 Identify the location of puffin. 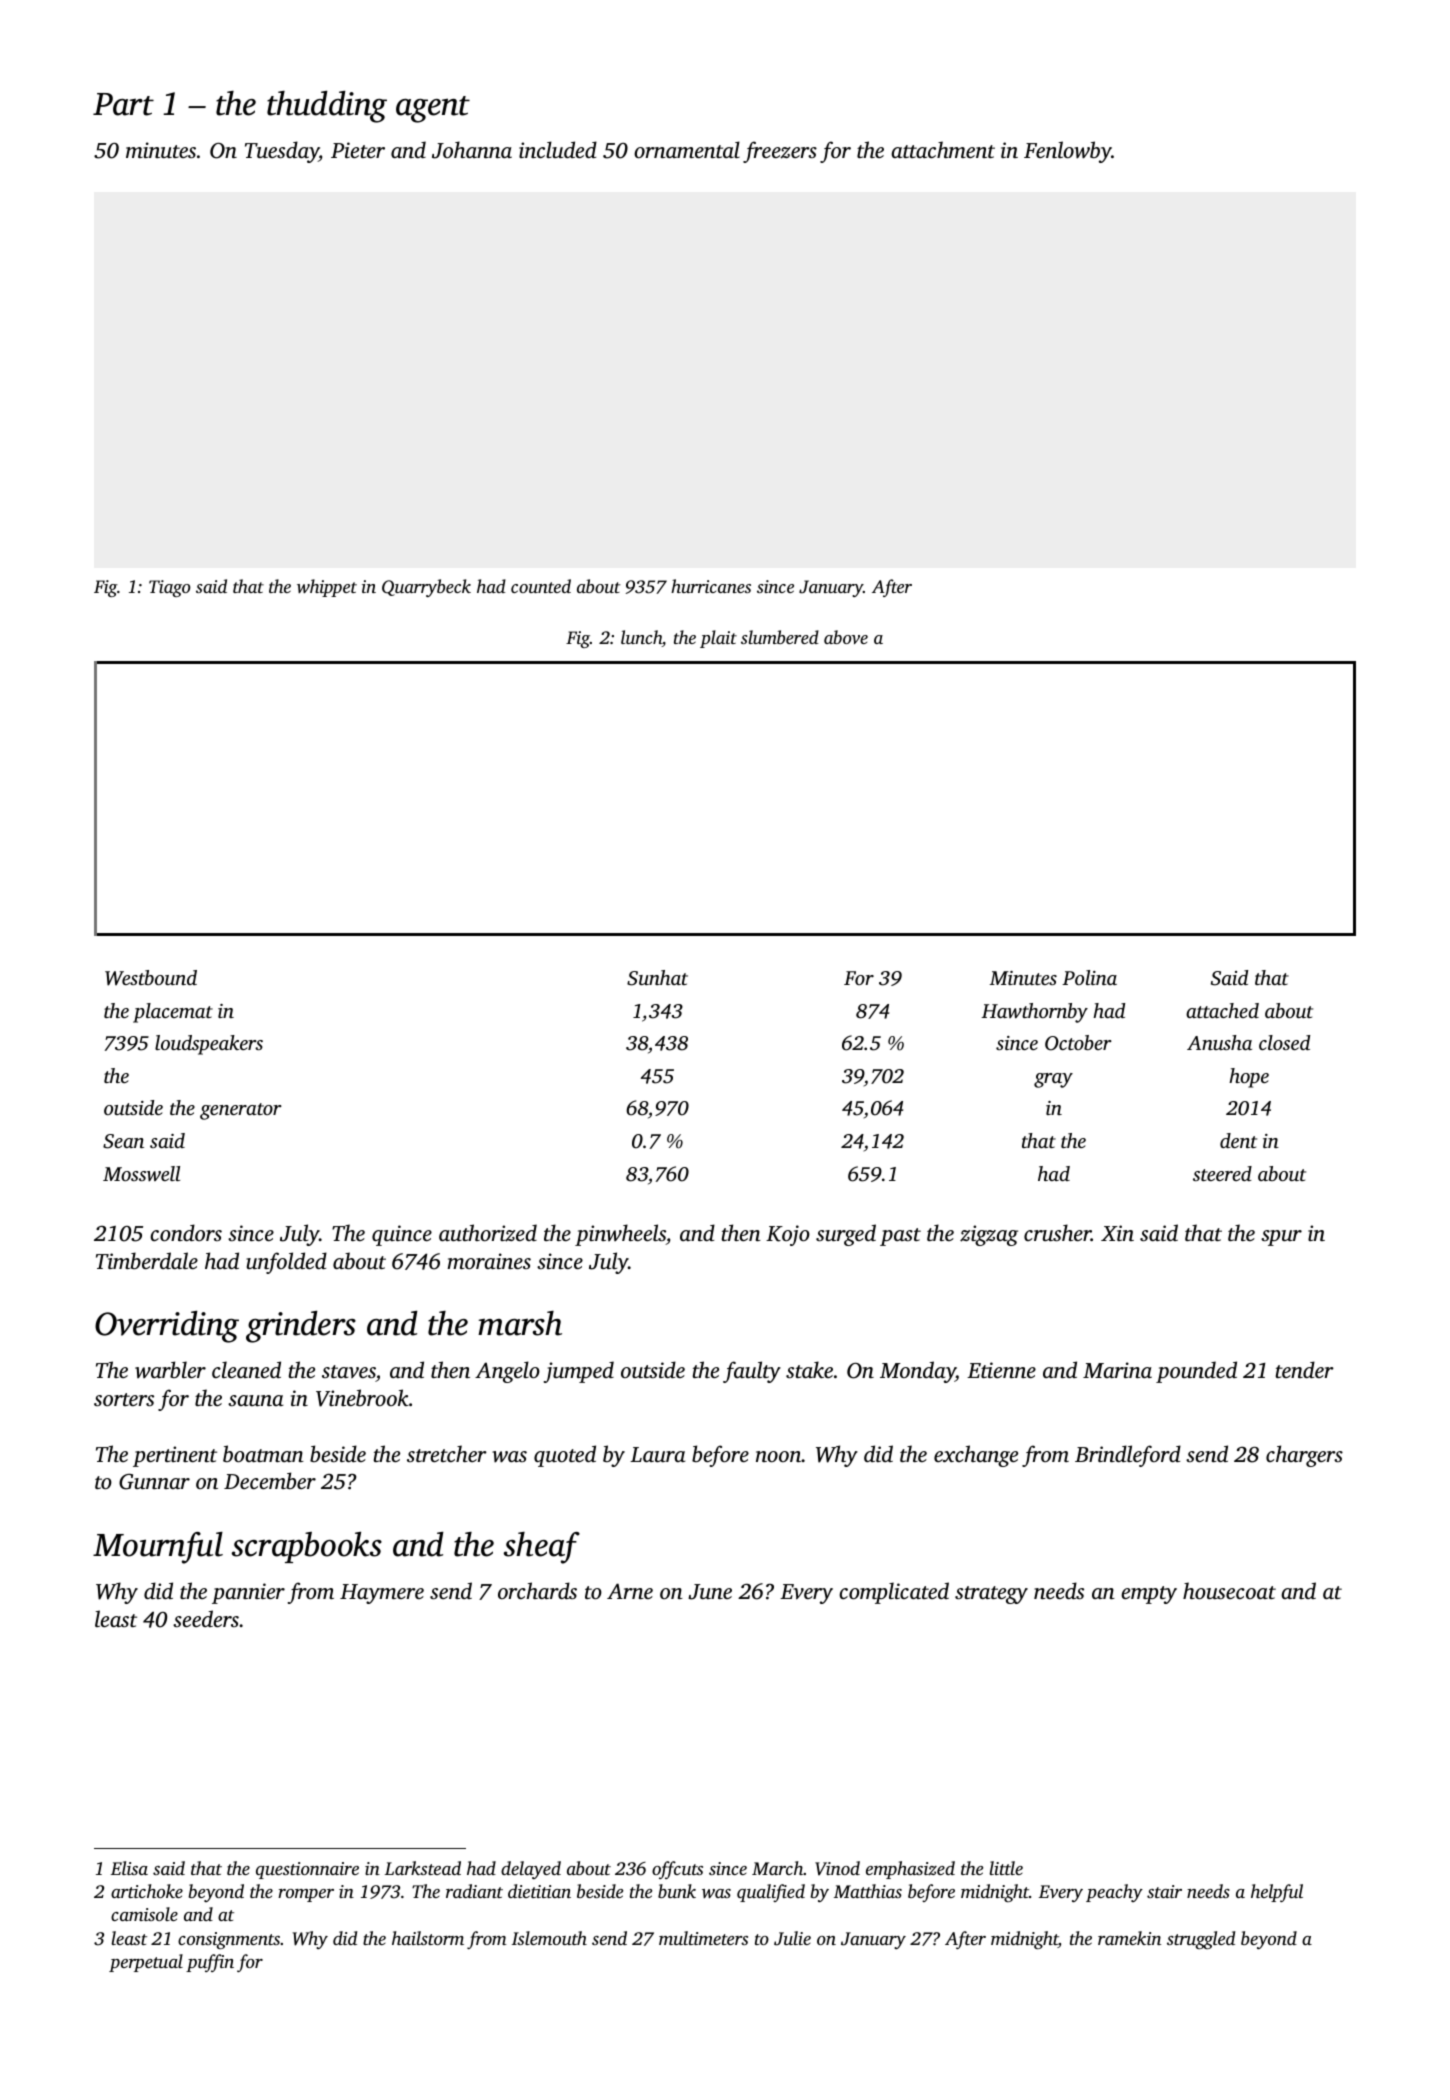
(210, 1963).
